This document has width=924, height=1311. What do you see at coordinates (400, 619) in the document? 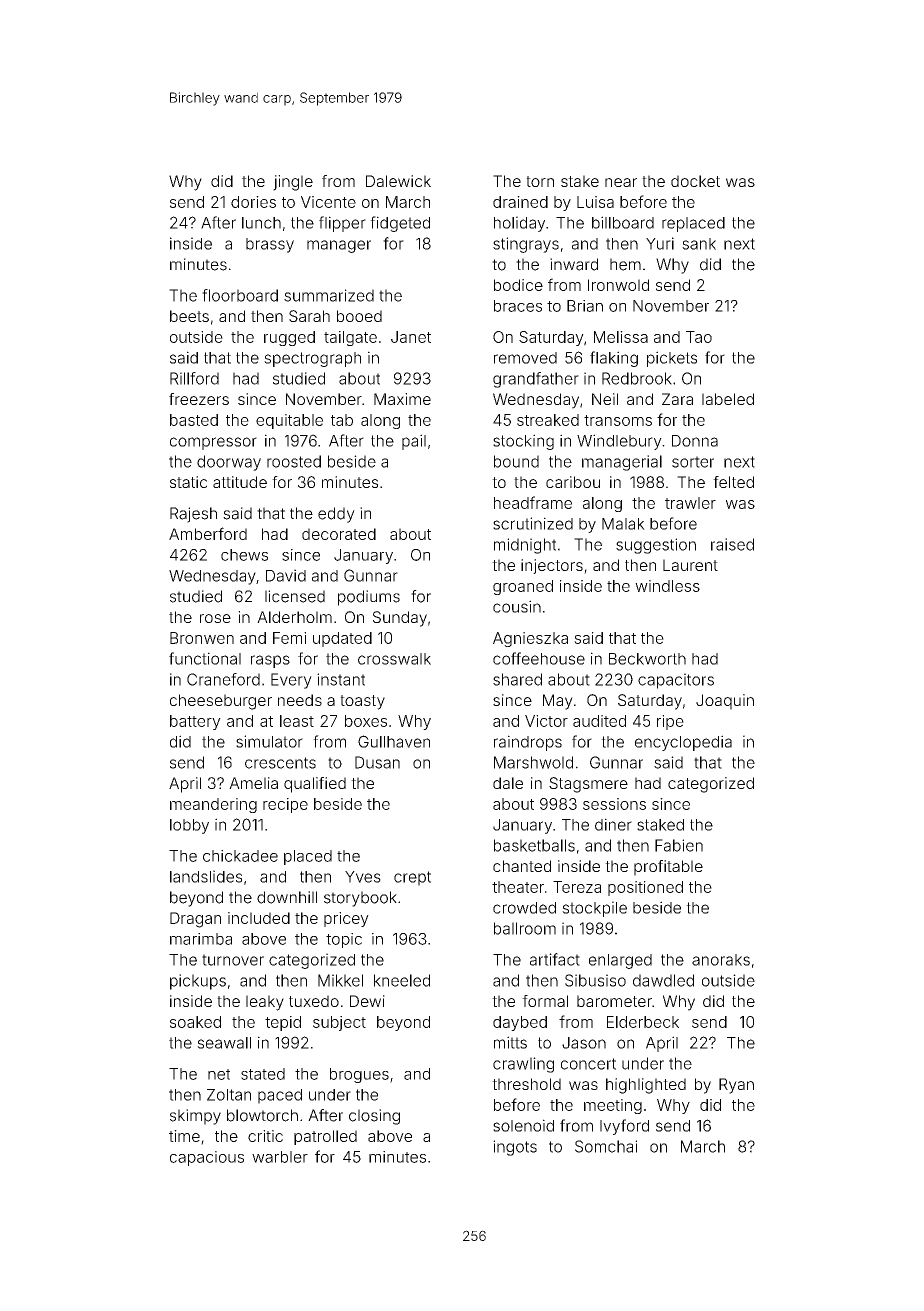
I see `Sunday` at bounding box center [400, 619].
